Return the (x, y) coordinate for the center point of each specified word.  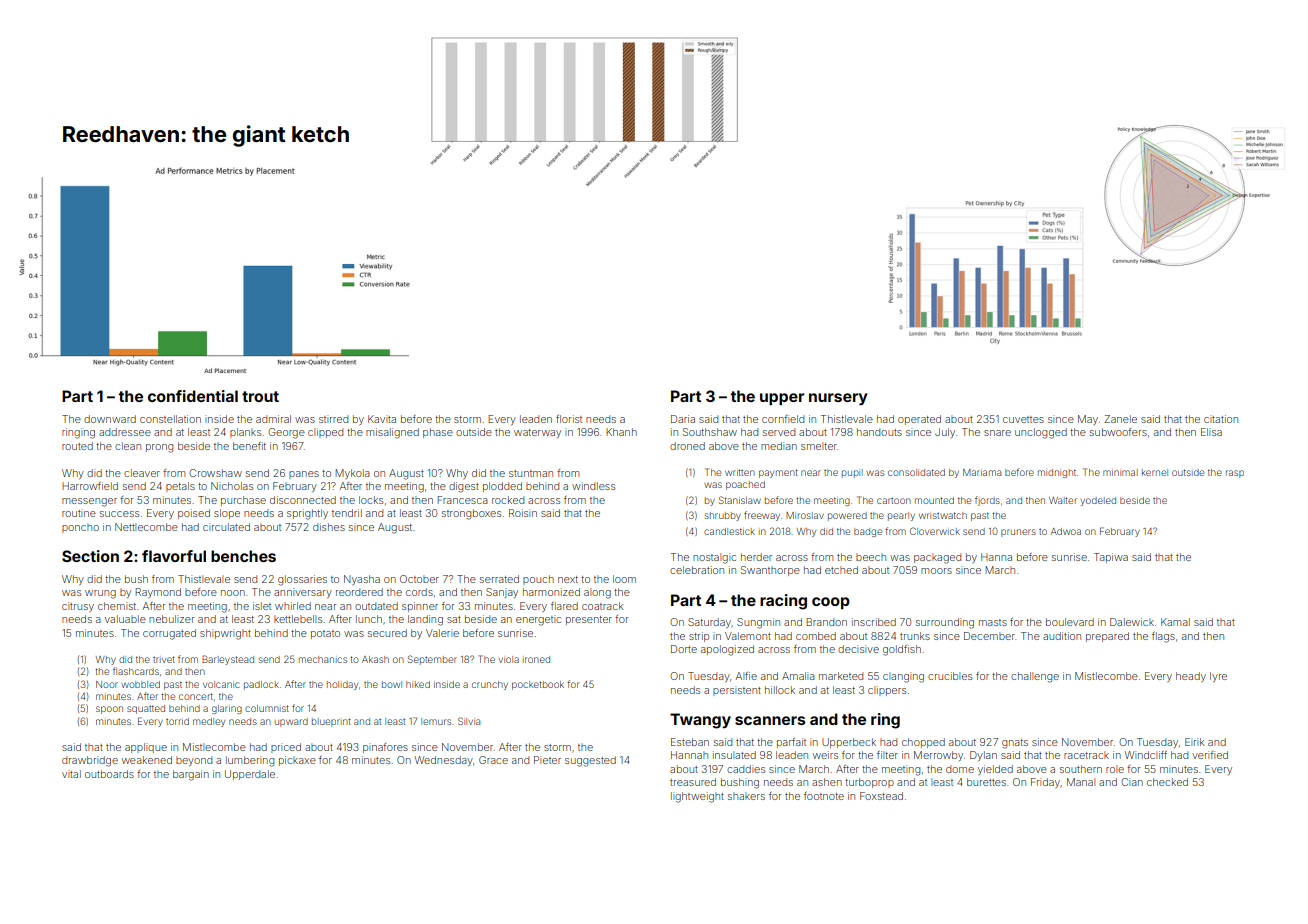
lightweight (697, 797)
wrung (100, 594)
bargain (191, 775)
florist (569, 419)
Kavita (382, 419)
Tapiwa (1111, 558)
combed (816, 636)
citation (1221, 419)
